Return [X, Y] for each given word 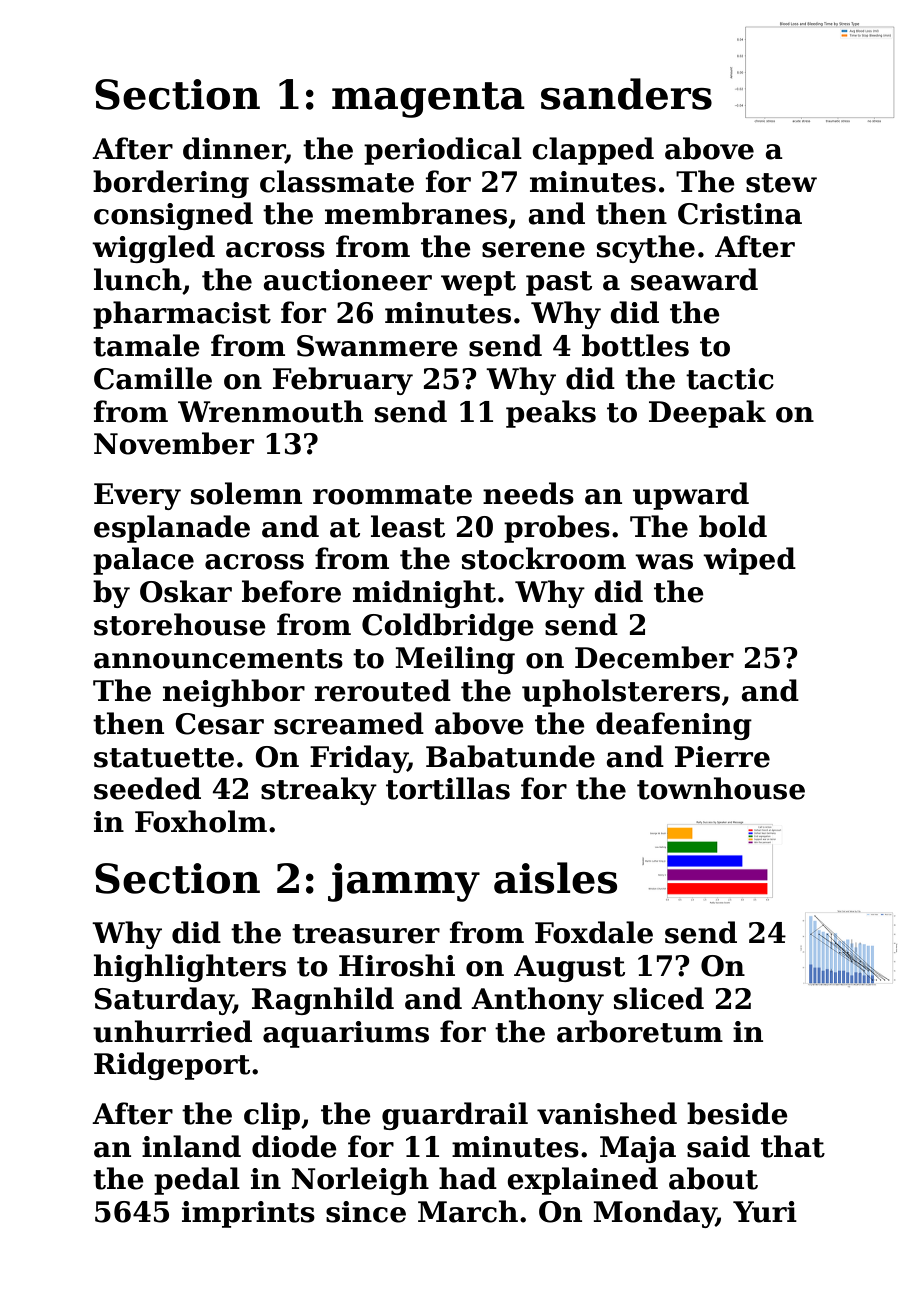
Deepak [707, 414]
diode [294, 1146]
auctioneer [347, 280]
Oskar [186, 591]
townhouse [721, 788]
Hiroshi [397, 965]
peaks [551, 414]
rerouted [382, 690]
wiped [749, 561]
